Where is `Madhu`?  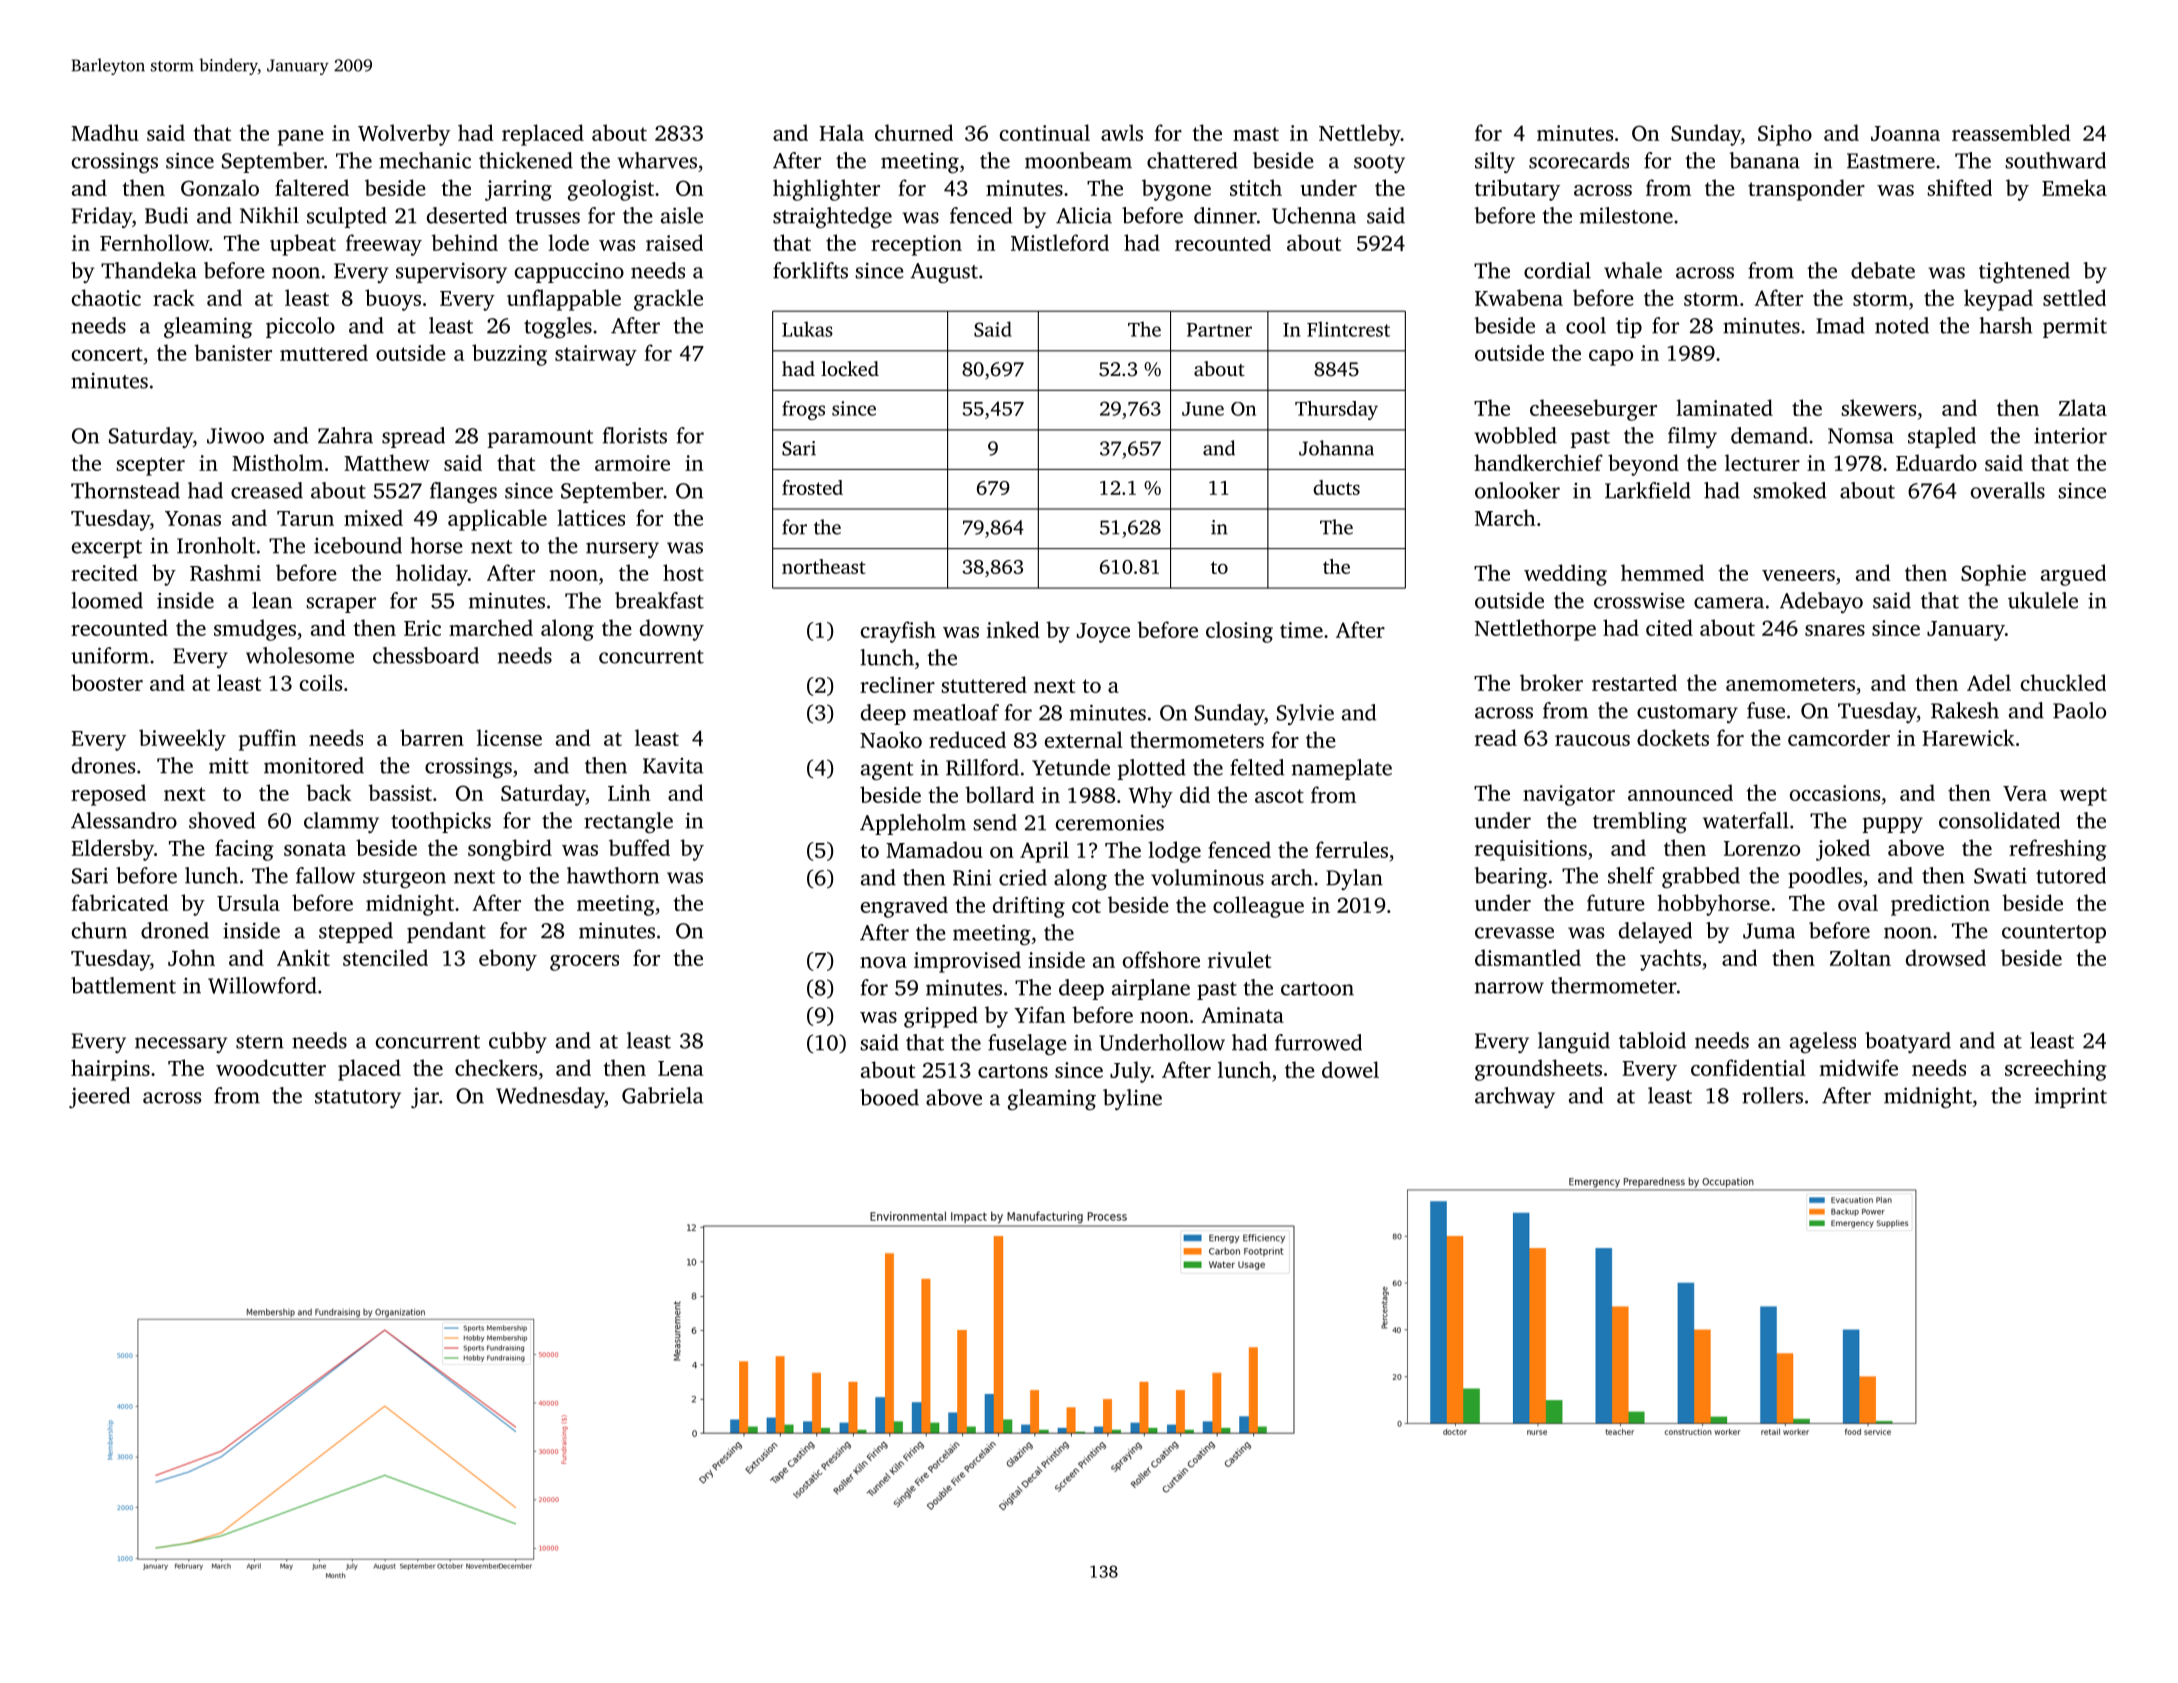
Madhu is located at coordinates (105, 132).
